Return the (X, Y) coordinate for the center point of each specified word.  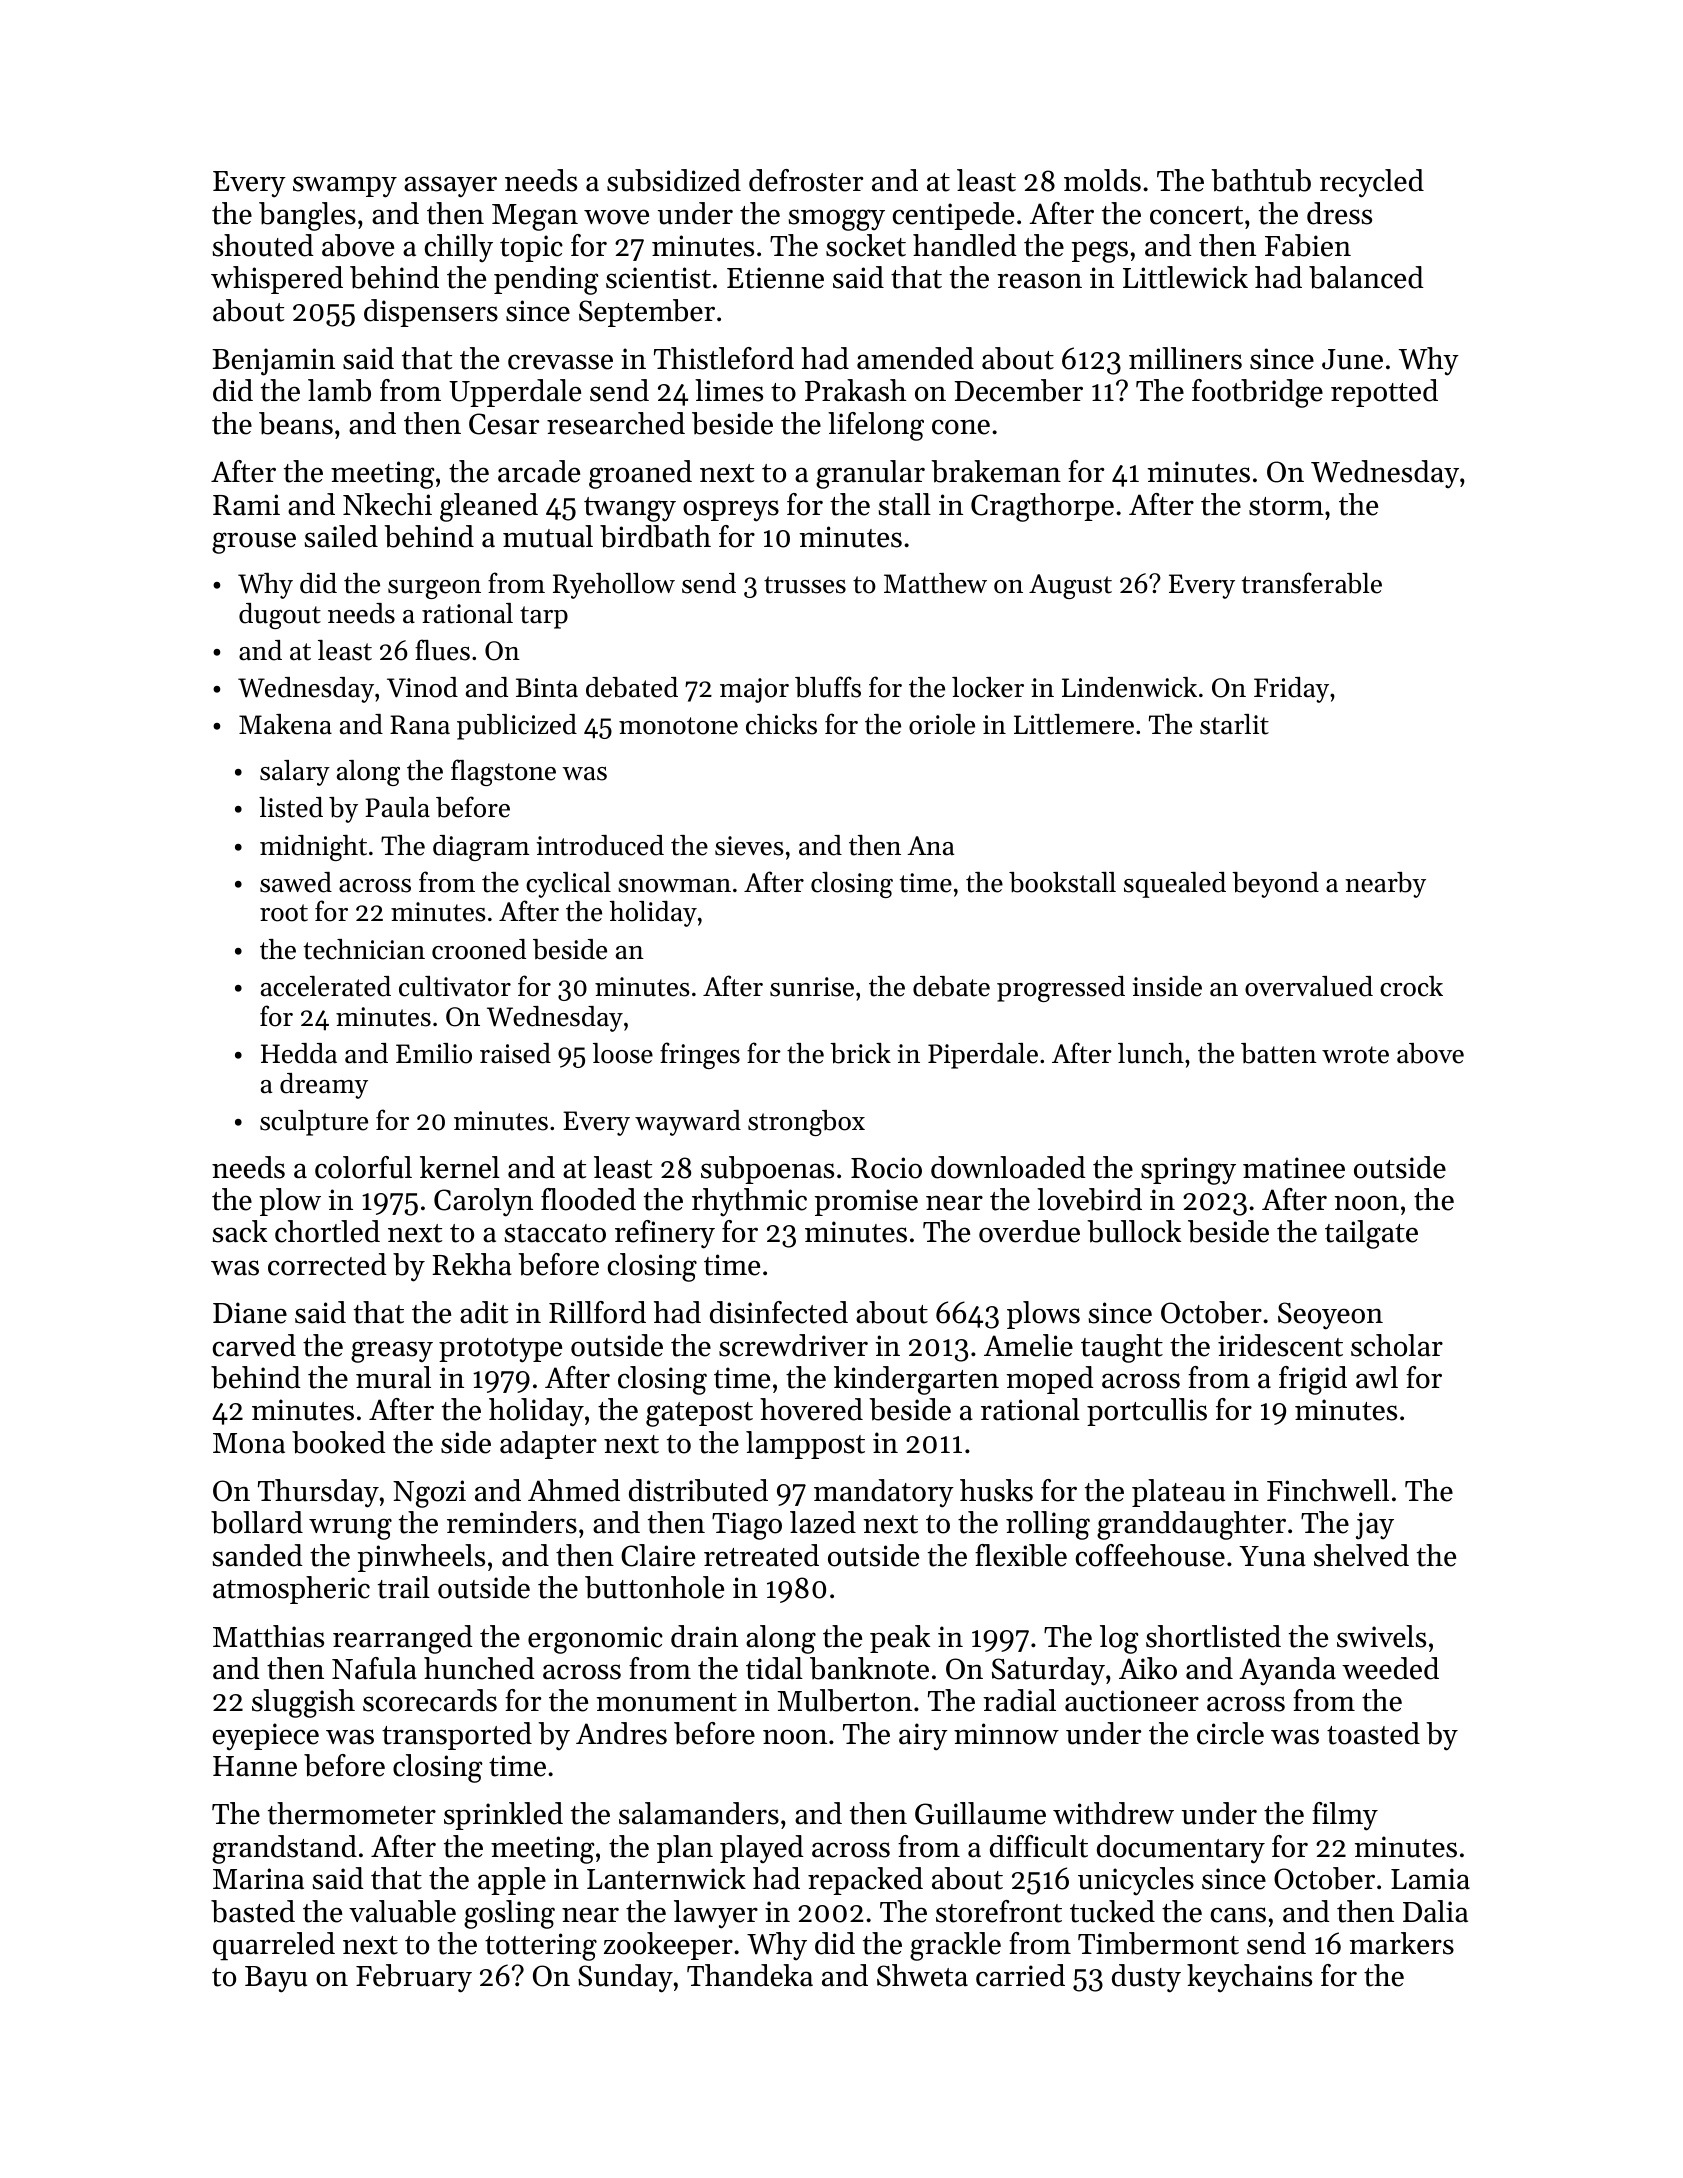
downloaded (1008, 1167)
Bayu (276, 1979)
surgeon (434, 589)
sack (240, 1231)
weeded (1390, 1668)
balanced (1366, 277)
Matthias (268, 1636)
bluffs (828, 687)
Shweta (922, 1975)
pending (546, 280)
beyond (1275, 885)
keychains (1249, 1978)
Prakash (855, 390)
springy (1188, 1171)
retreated (761, 1555)
